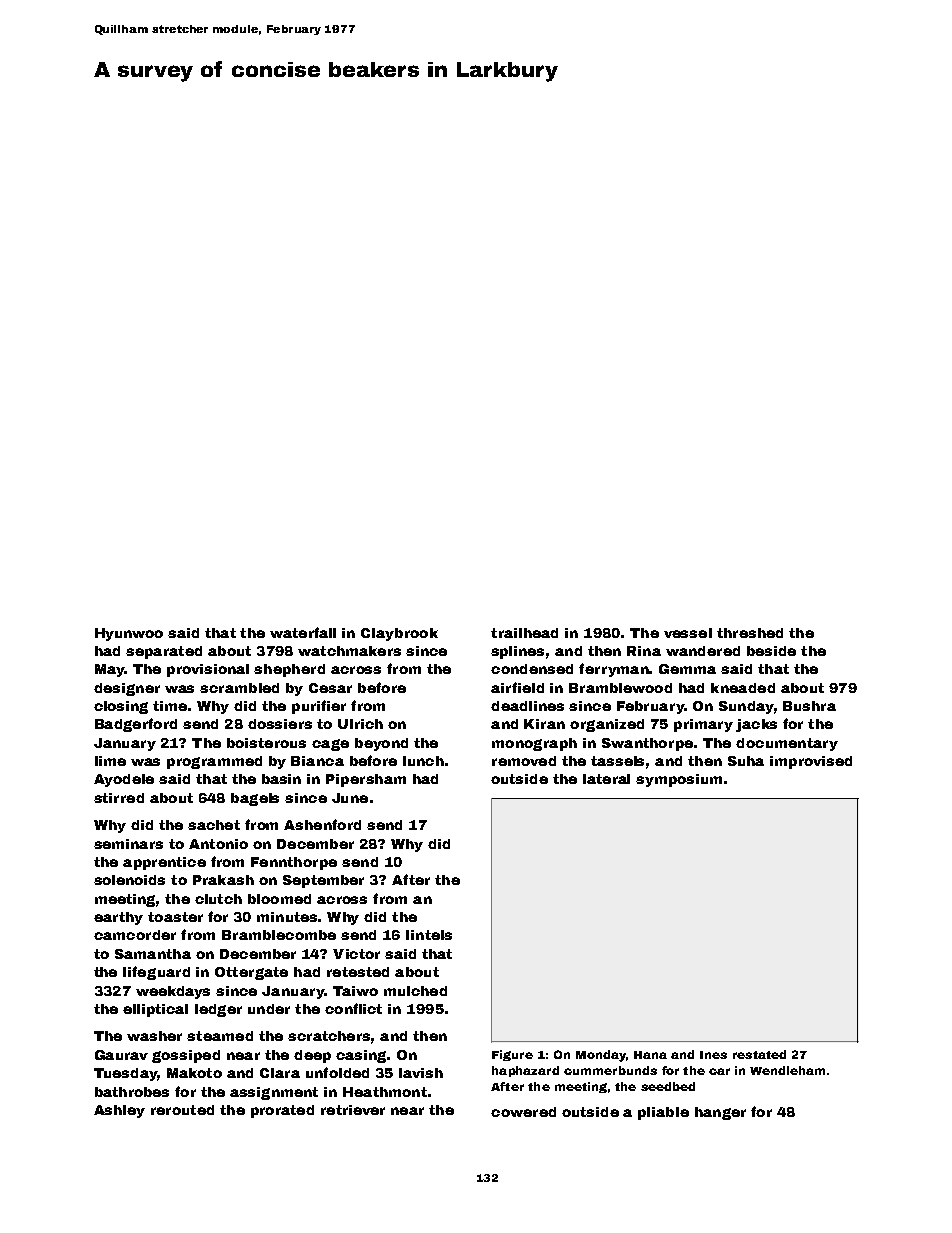 This page has height=1233, width=952. What do you see at coordinates (255, 799) in the page?
I see `bagels` at bounding box center [255, 799].
